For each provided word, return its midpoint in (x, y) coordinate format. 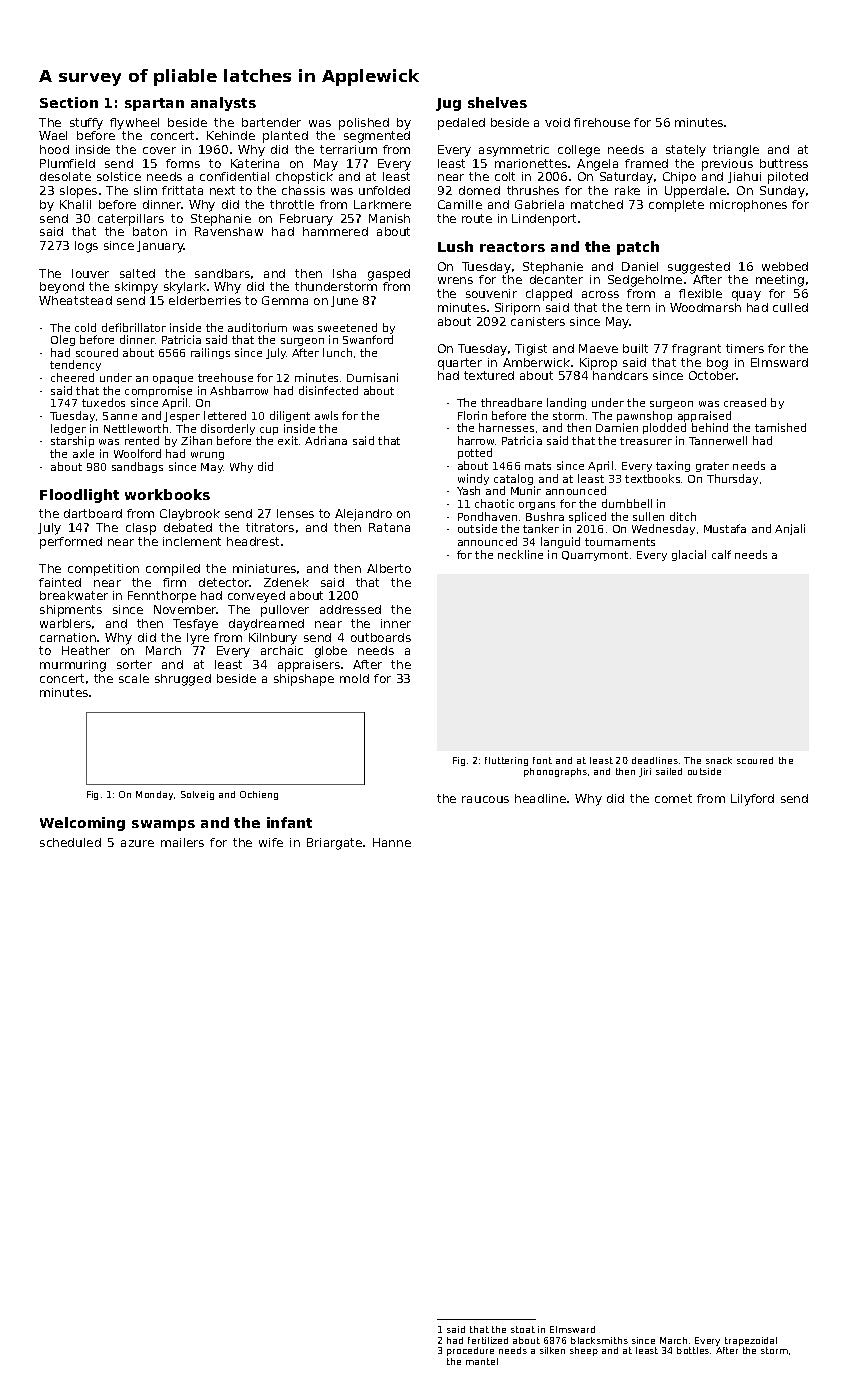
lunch (337, 352)
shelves (497, 102)
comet (673, 798)
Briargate (334, 844)
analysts (223, 104)
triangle (736, 151)
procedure (470, 1351)
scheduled (70, 842)
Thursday (732, 479)
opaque (173, 380)
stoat (523, 1329)
